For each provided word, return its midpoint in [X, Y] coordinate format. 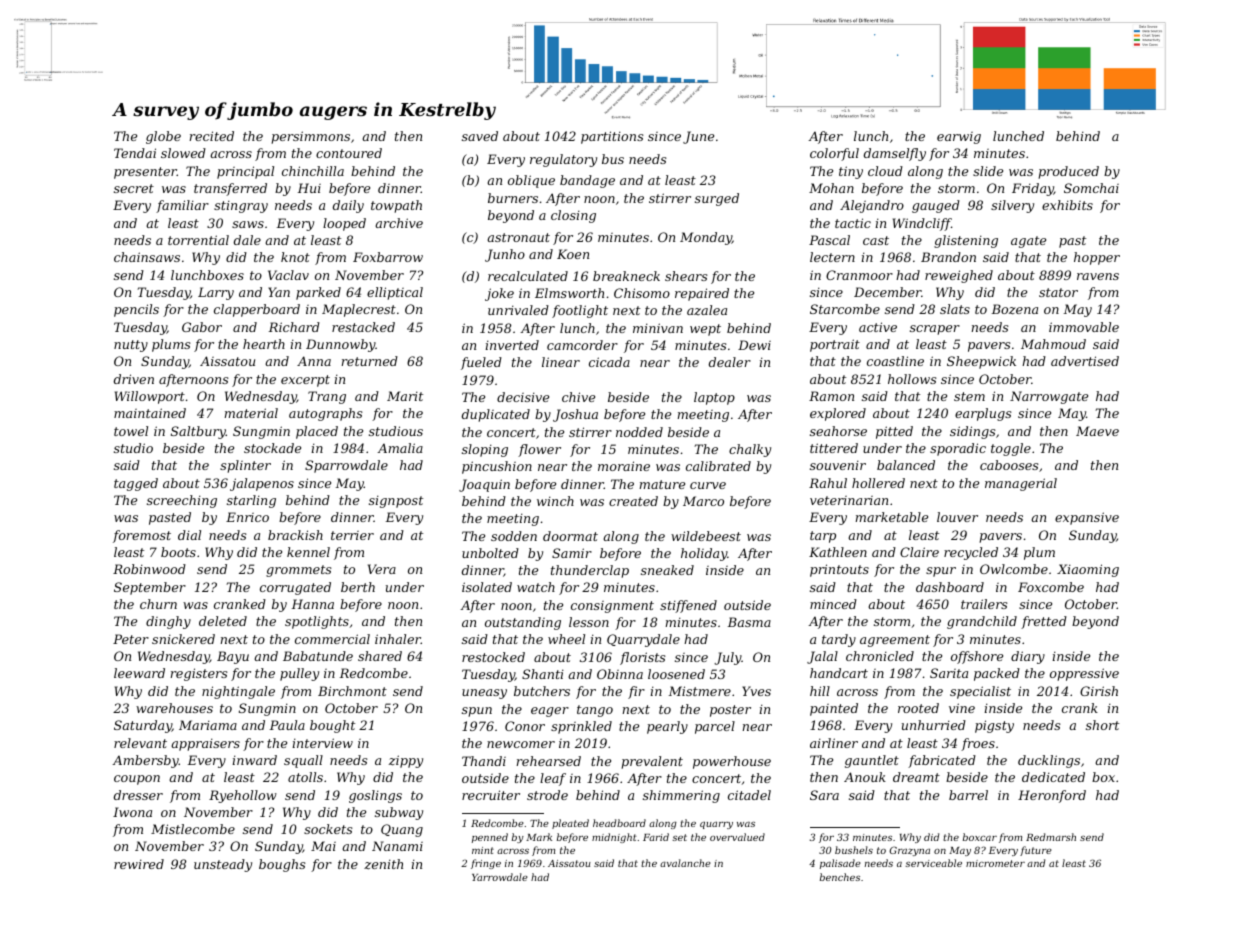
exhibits [1067, 205]
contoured [349, 153]
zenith [383, 864]
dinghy [168, 622]
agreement [895, 641]
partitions [612, 137]
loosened [676, 674]
